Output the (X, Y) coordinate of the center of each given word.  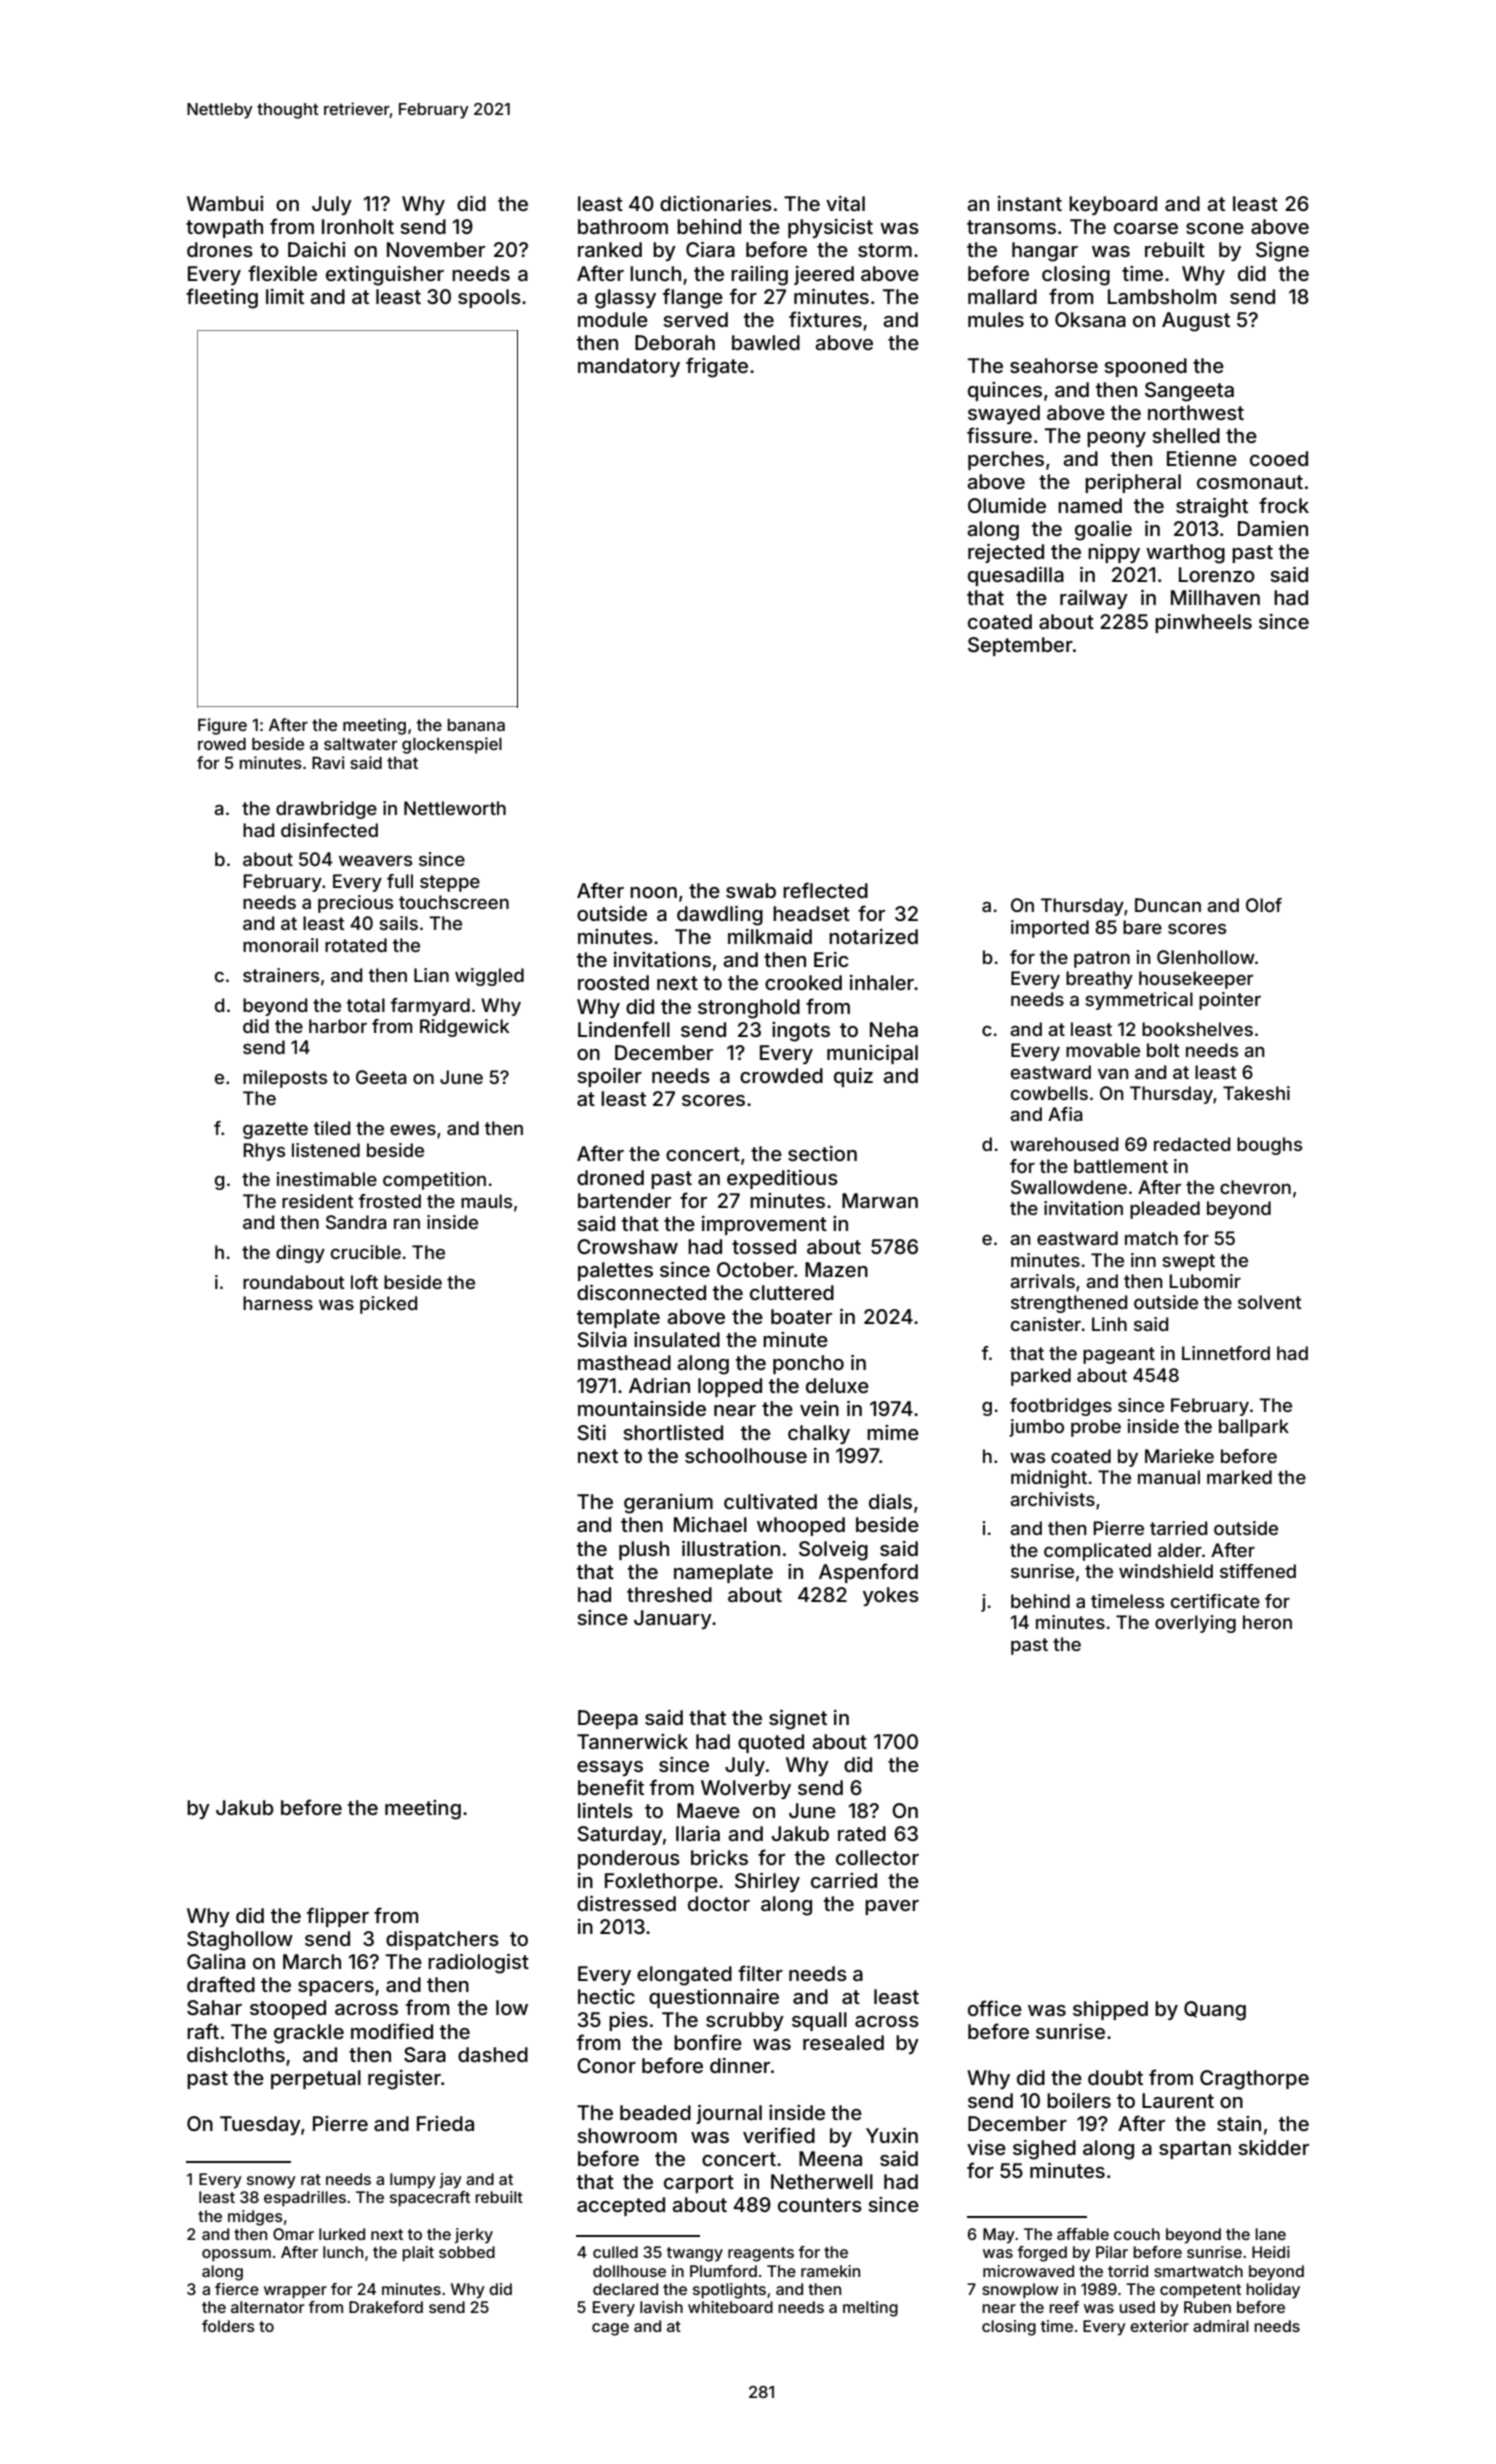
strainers (281, 975)
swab (751, 890)
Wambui (225, 203)
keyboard (1113, 205)
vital (845, 203)
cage (610, 2329)
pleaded (1165, 1210)
